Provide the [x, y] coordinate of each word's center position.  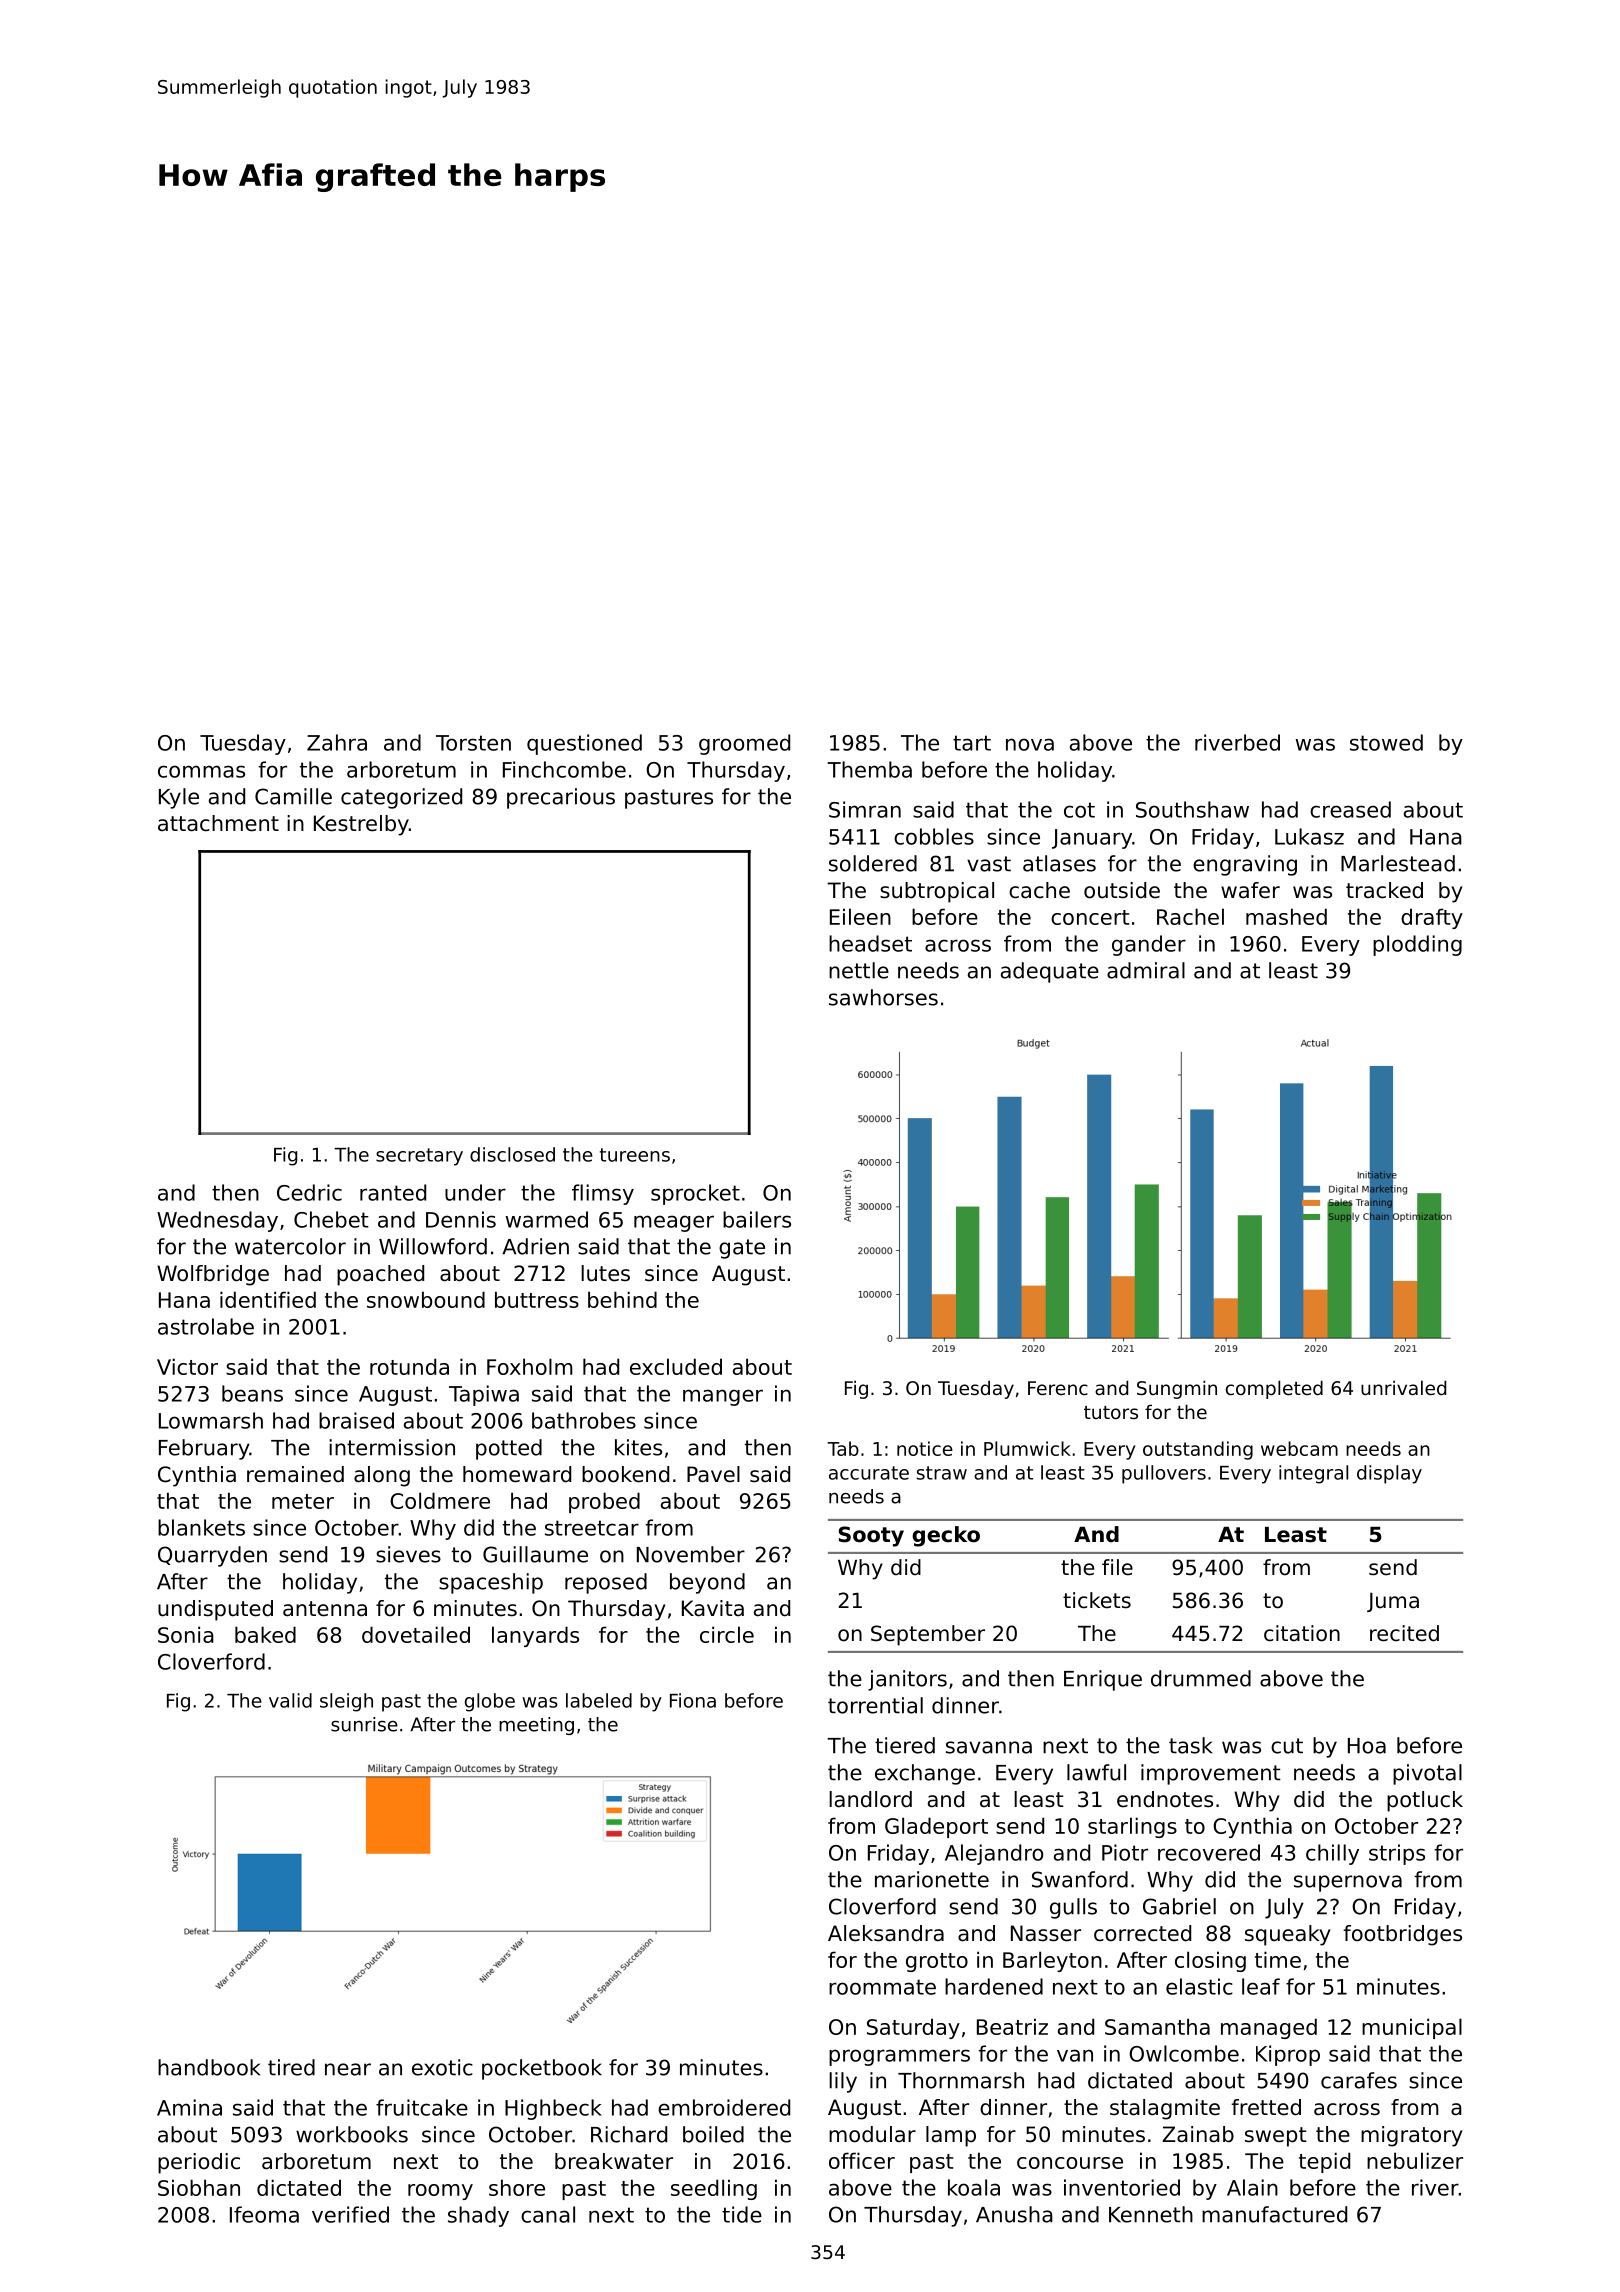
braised [356, 1420]
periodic [199, 2163]
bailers [757, 1219]
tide [742, 2214]
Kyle [179, 798]
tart [972, 743]
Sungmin [1177, 1389]
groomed [744, 744]
